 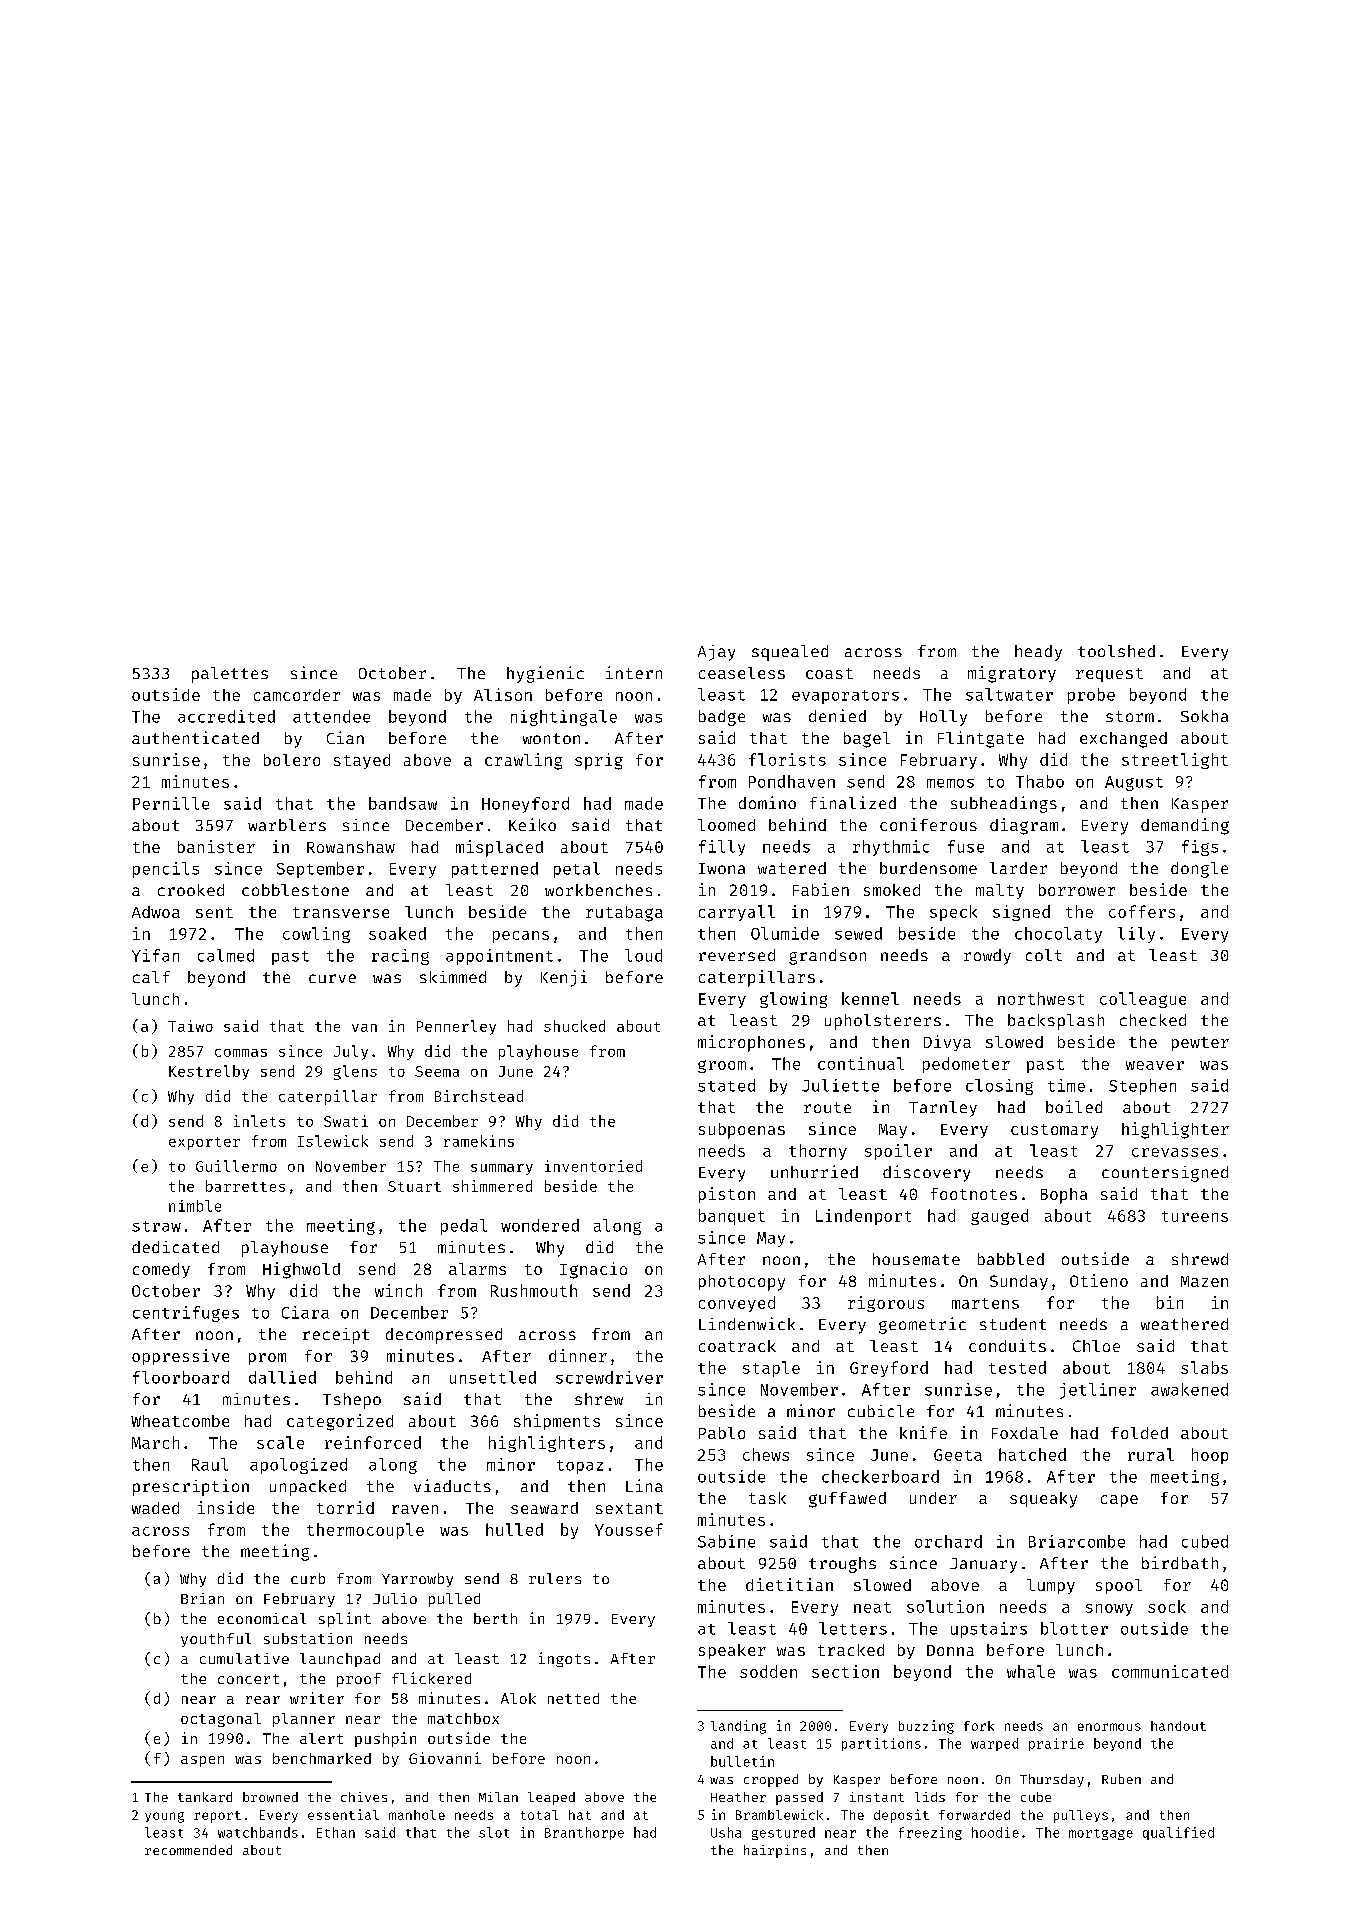 What do you see at coordinates (444, 1336) in the screenshot?
I see `decompressed` at bounding box center [444, 1336].
